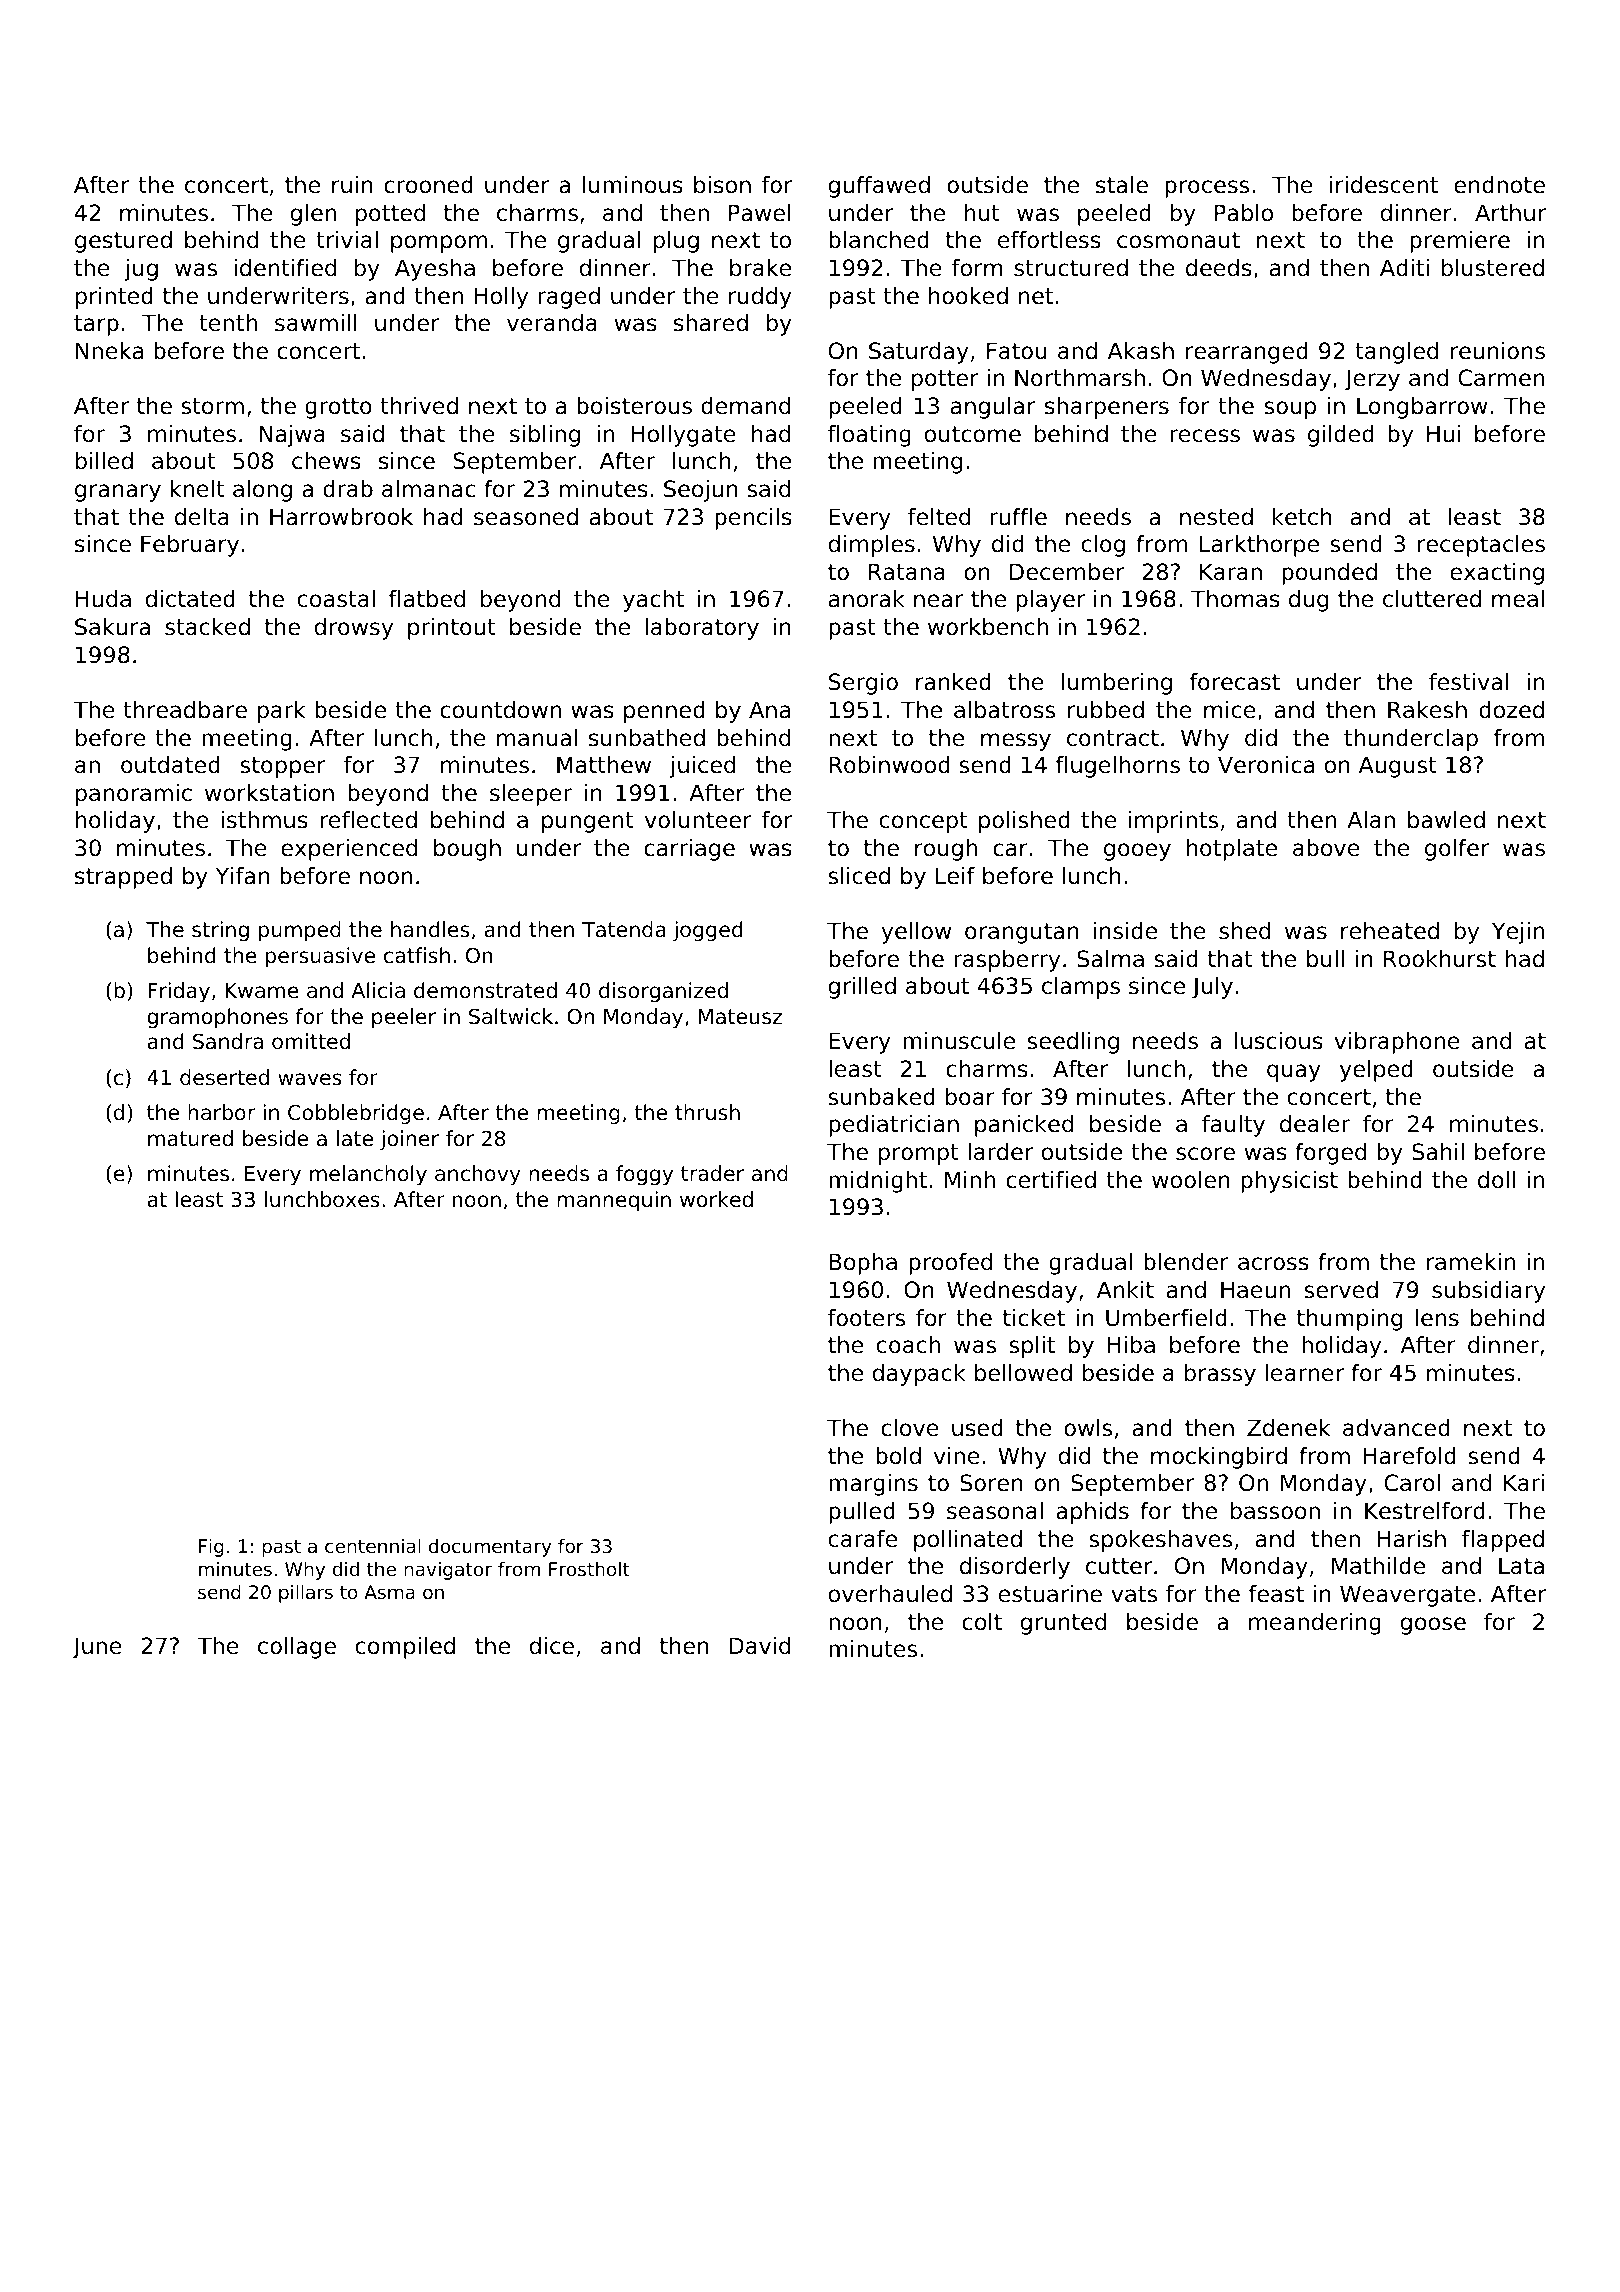 The image size is (1620, 2292). I want to click on gestured, so click(123, 242).
